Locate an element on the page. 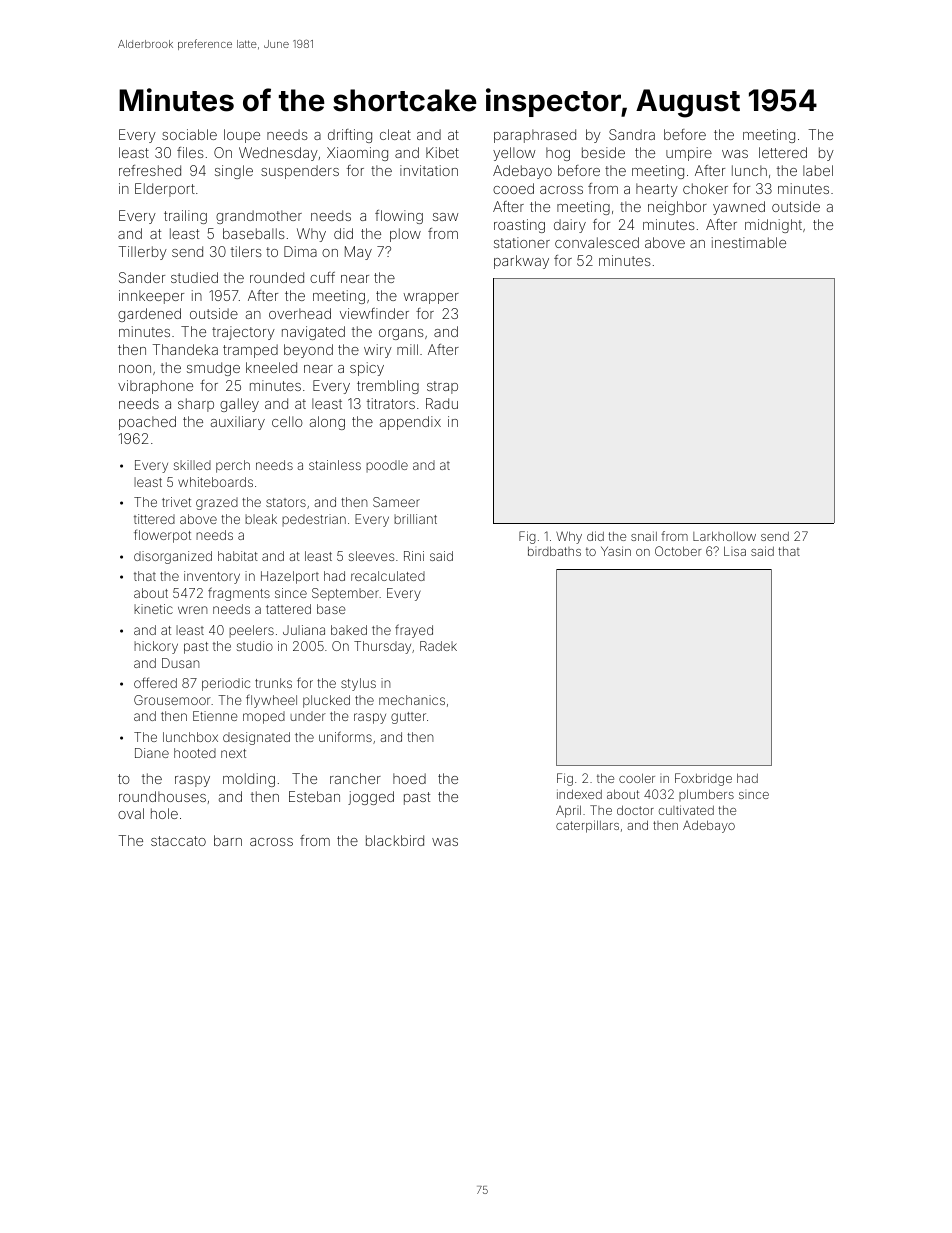  staccato is located at coordinates (178, 841).
